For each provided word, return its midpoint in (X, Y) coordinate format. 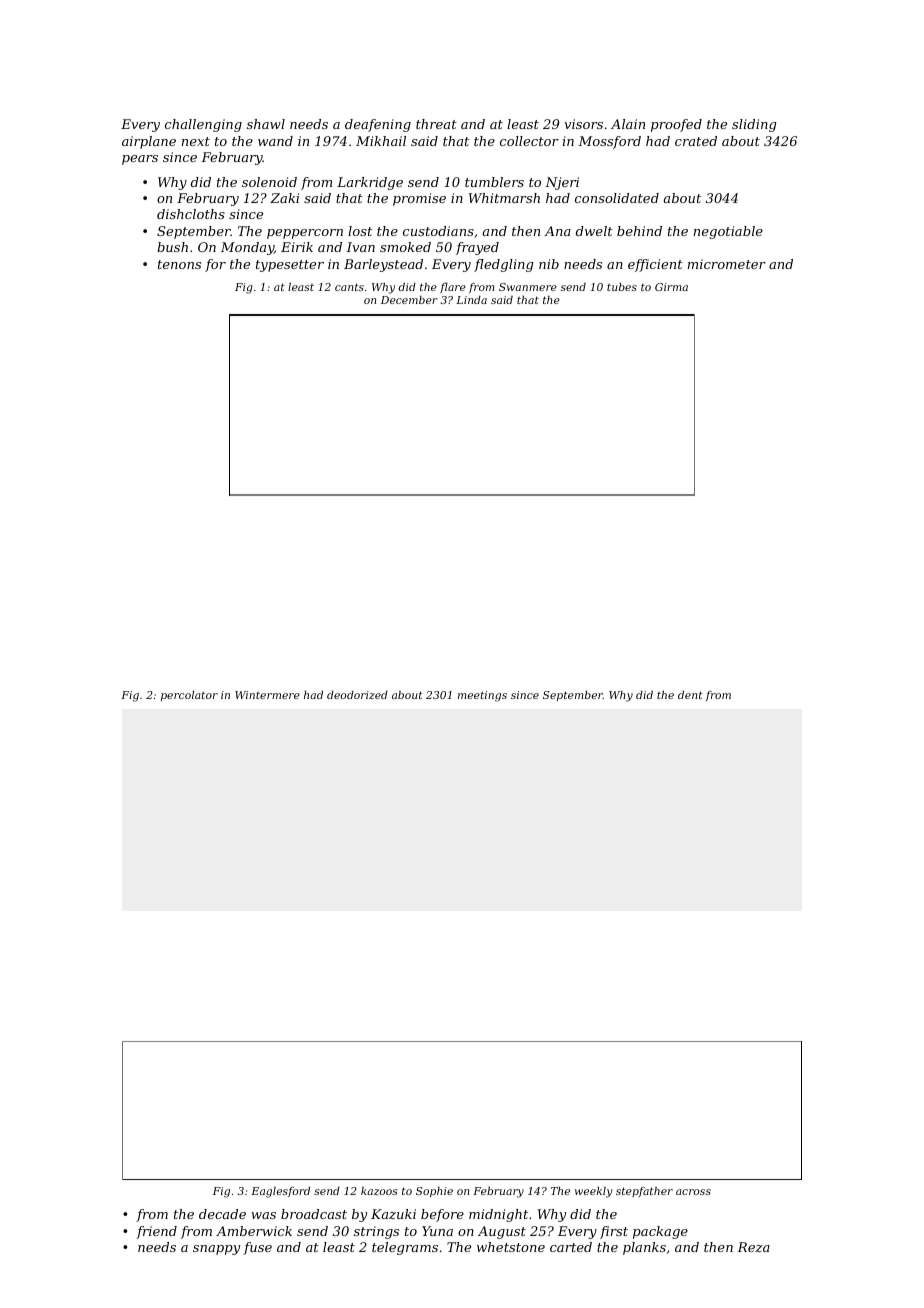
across (693, 1192)
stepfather (644, 1192)
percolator (189, 696)
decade (222, 1214)
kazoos (379, 1191)
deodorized (357, 695)
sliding (754, 125)
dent (690, 695)
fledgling (504, 265)
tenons (179, 264)
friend (156, 1232)
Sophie (434, 1192)
